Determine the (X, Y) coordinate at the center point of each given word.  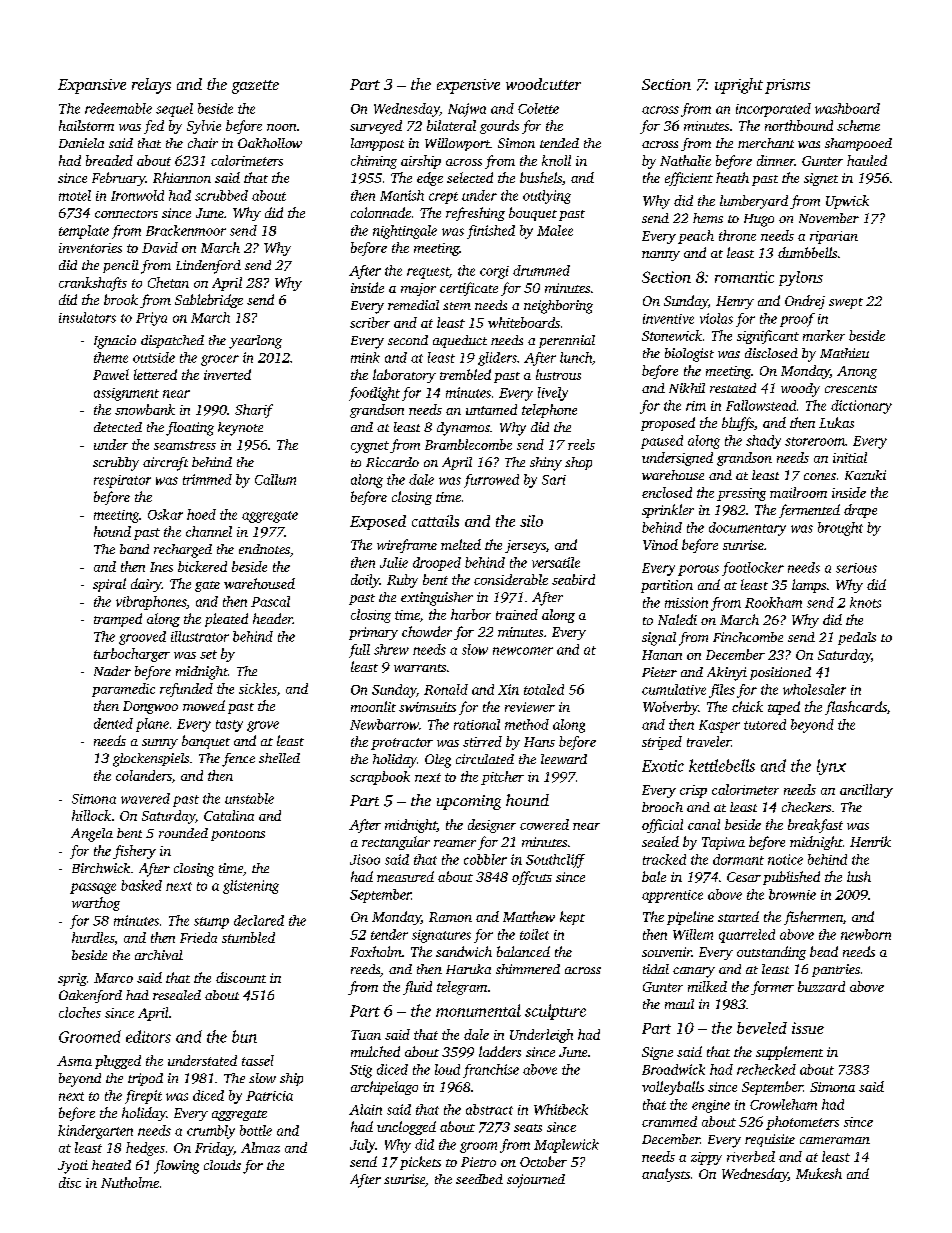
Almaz (260, 1147)
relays (151, 86)
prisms (787, 86)
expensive (468, 86)
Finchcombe (748, 637)
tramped (118, 620)
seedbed (479, 1179)
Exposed (378, 522)
